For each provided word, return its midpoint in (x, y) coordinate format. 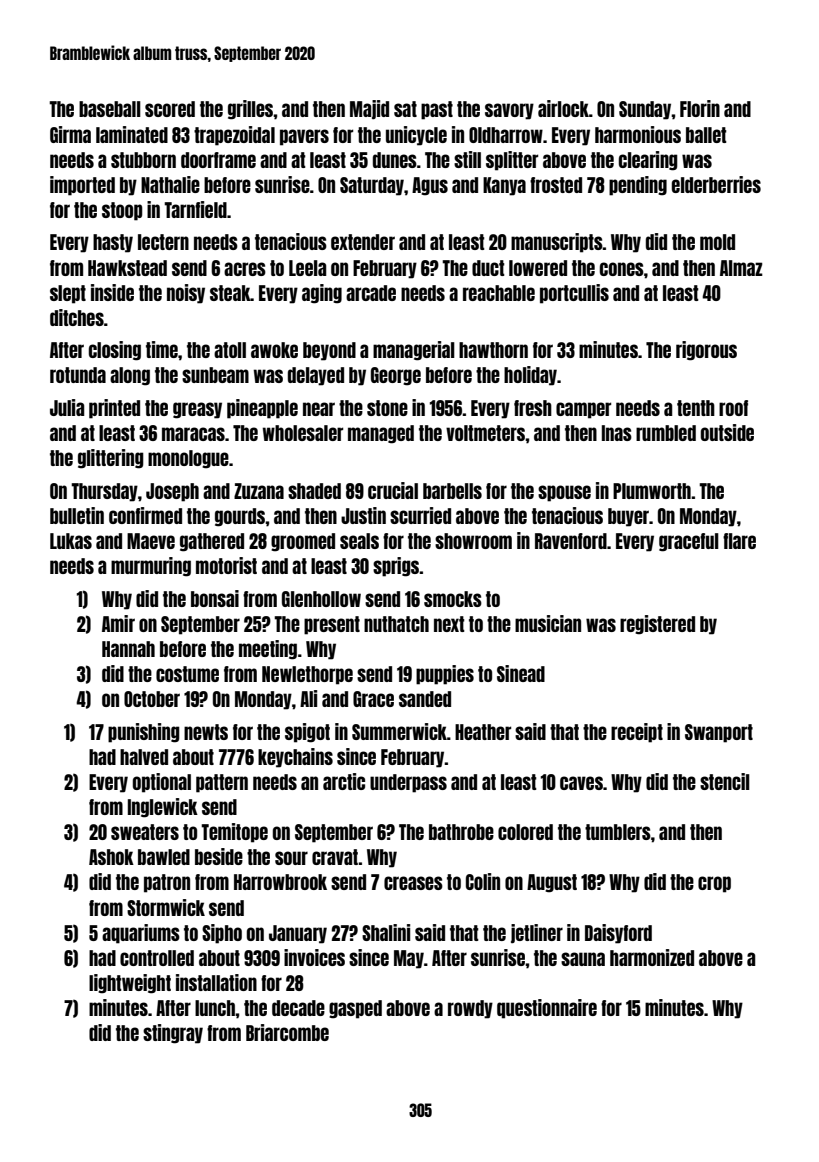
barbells (452, 491)
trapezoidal (234, 136)
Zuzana (259, 491)
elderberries (716, 184)
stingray (173, 1034)
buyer (628, 517)
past (437, 110)
